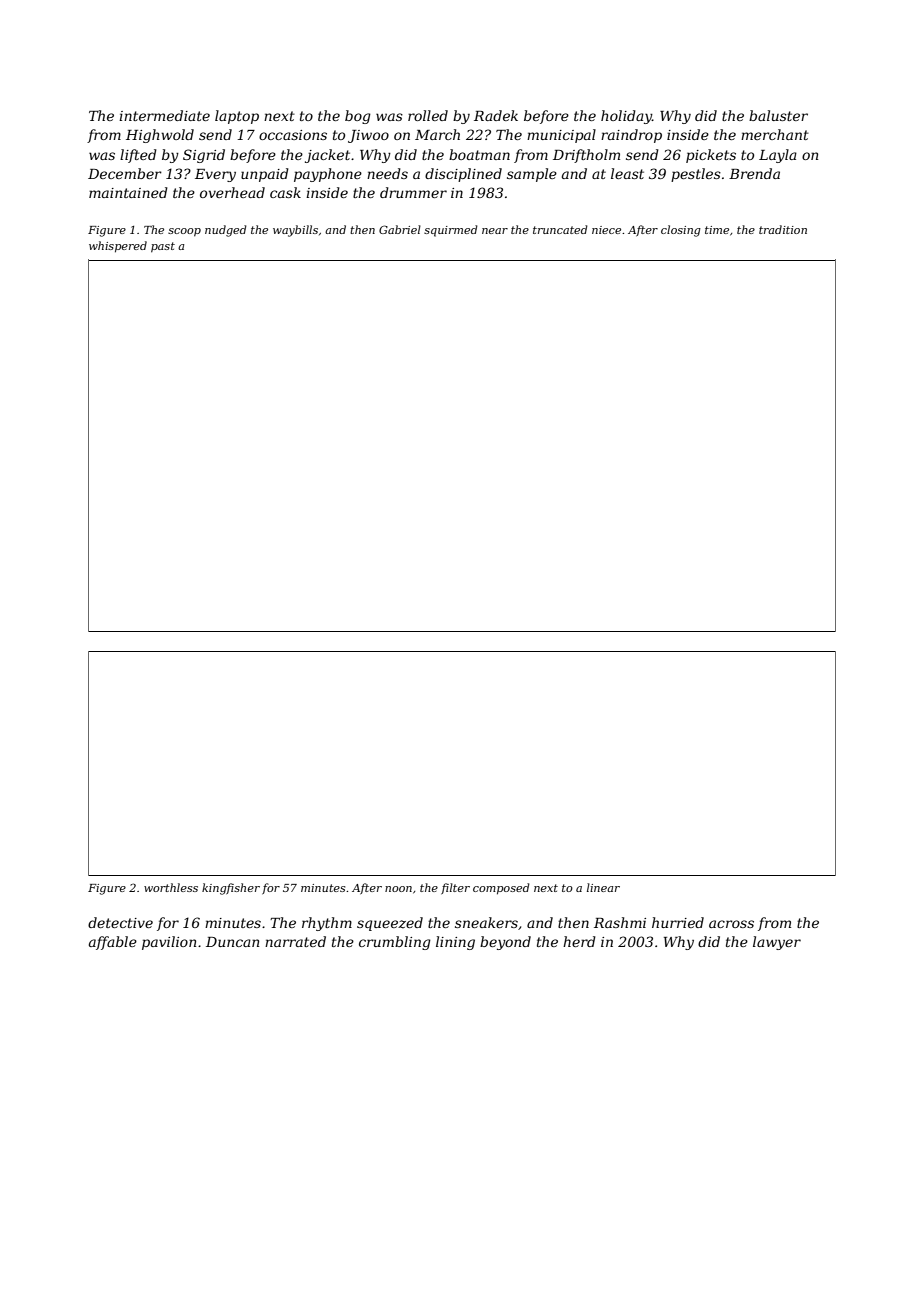 The width and height of the document is (924, 1308). What do you see at coordinates (783, 229) in the document?
I see `tradition` at bounding box center [783, 229].
